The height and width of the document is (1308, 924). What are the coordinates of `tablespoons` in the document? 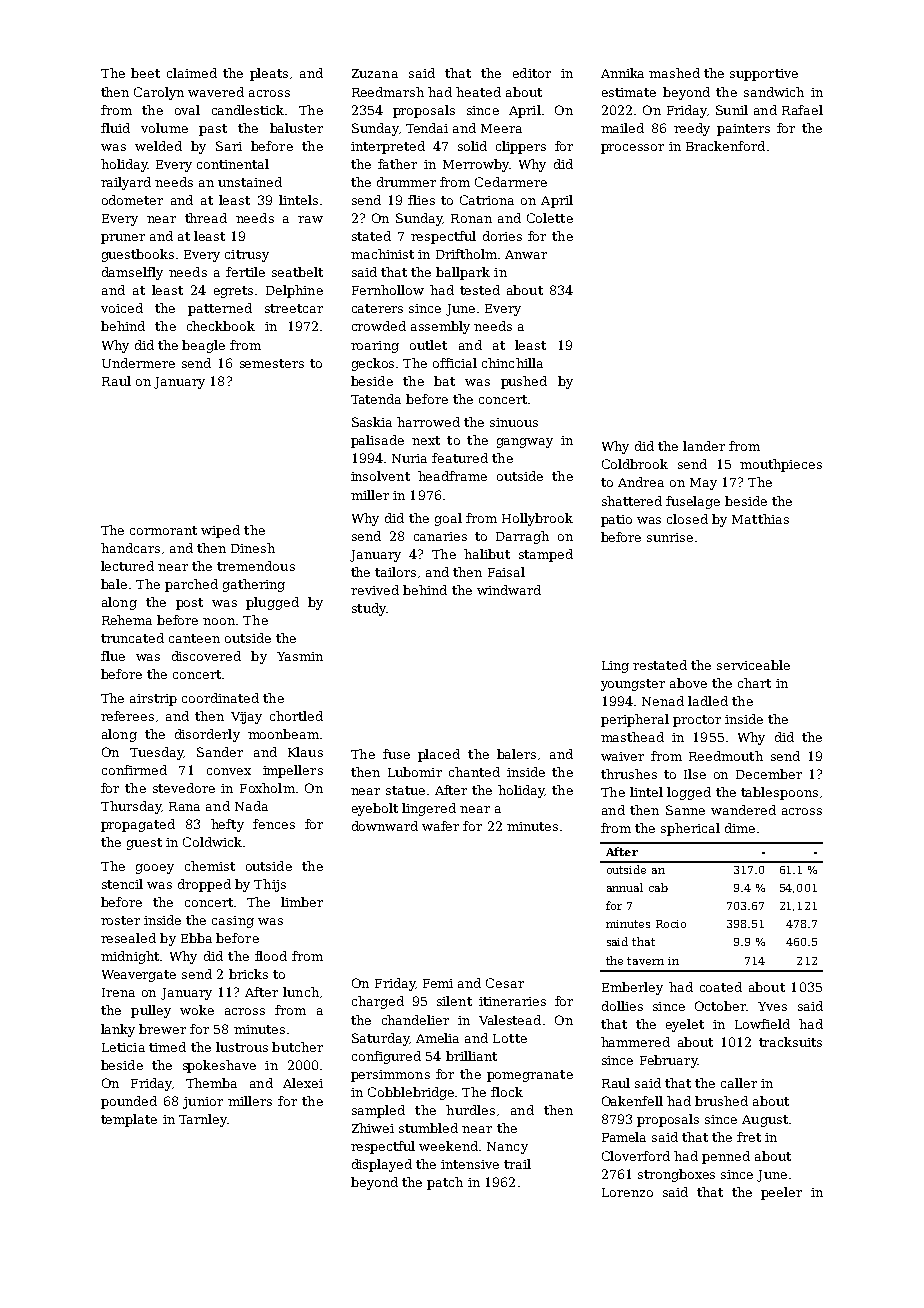 It's located at (779, 793).
